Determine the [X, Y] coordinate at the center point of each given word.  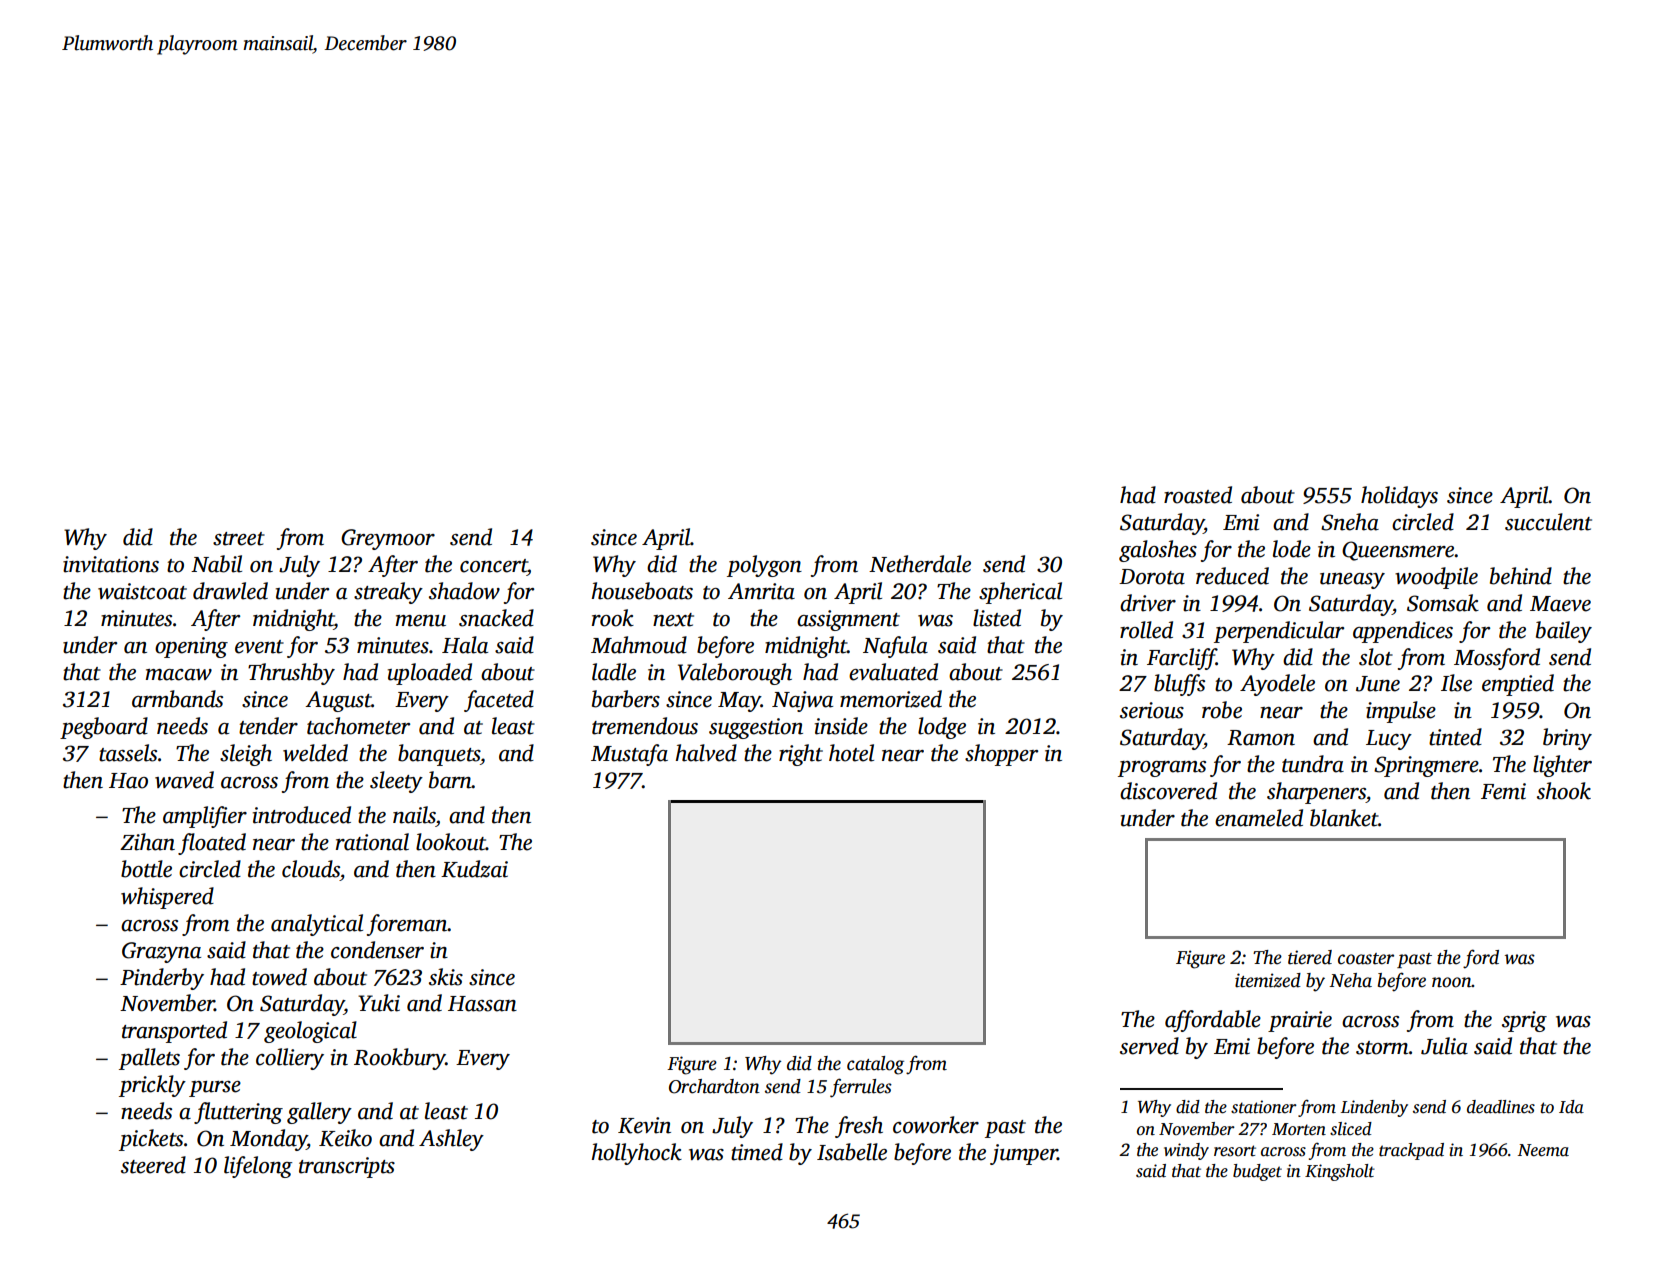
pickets [151, 1140]
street [239, 539]
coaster [1366, 959]
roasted [1198, 495]
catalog [875, 1065]
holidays [1399, 497]
